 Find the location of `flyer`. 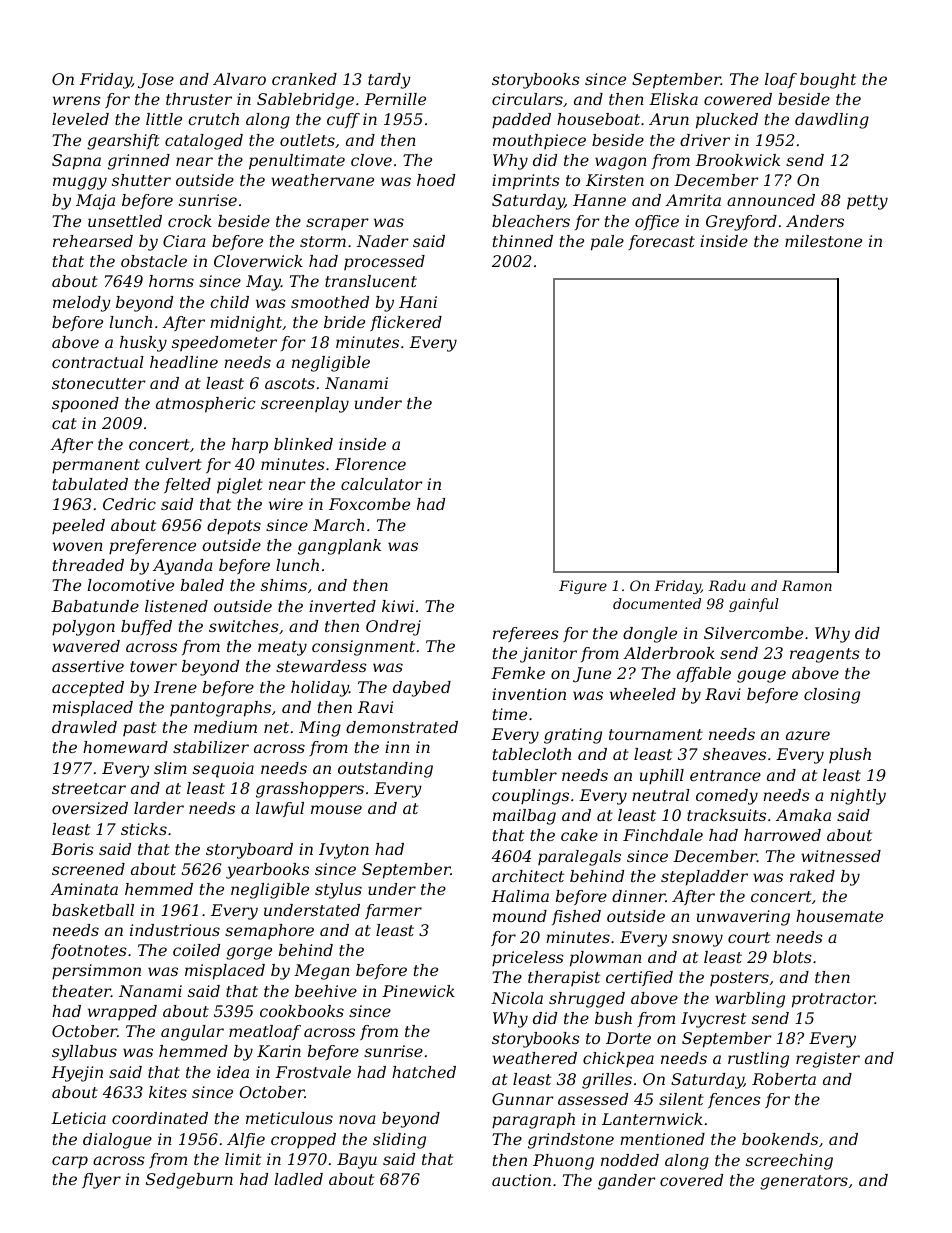

flyer is located at coordinates (101, 1181).
